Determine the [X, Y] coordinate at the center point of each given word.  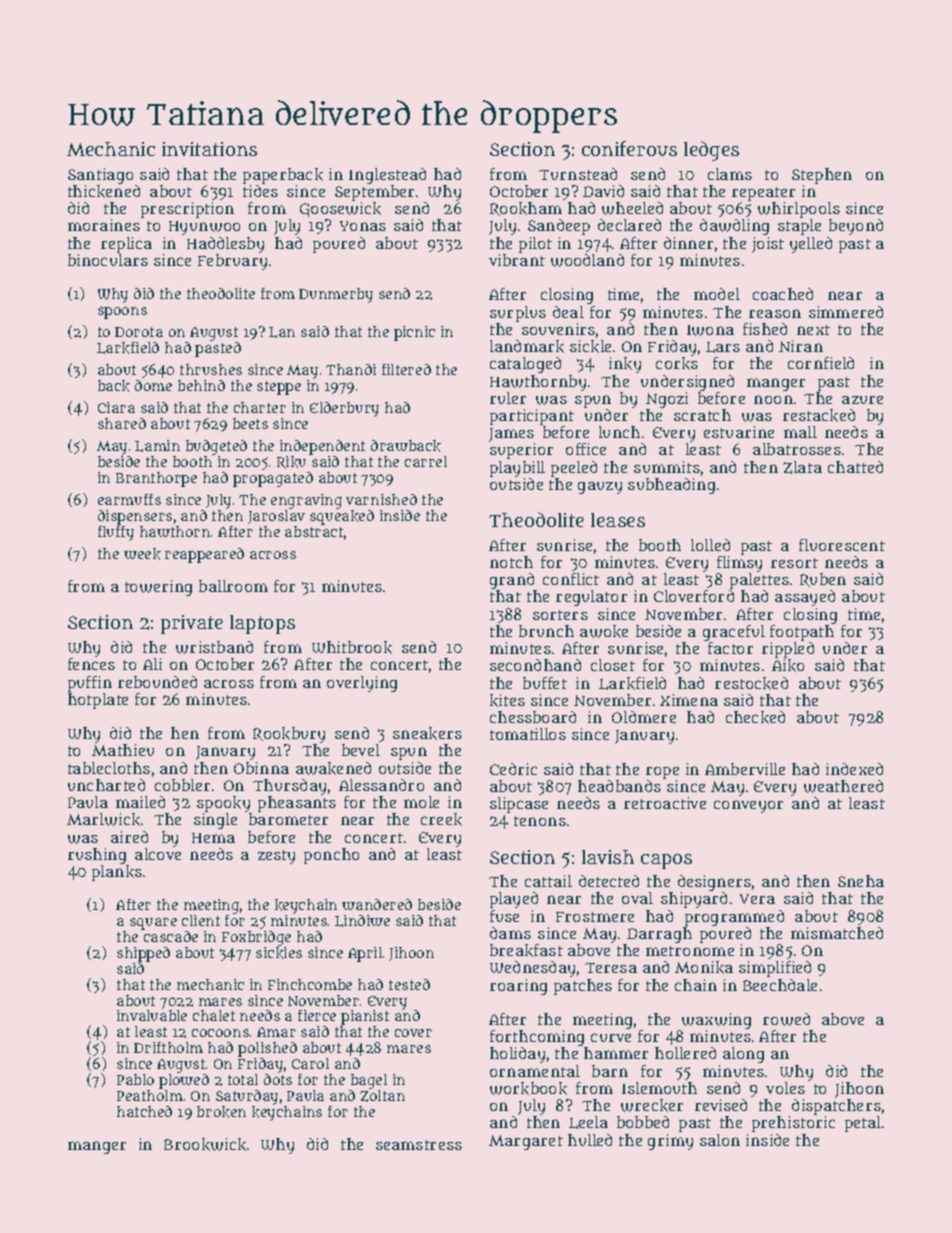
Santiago [100, 176]
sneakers [427, 733]
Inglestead [387, 176]
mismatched [837, 933]
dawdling [734, 227]
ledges [711, 151]
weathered [843, 786]
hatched [144, 1111]
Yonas [363, 226]
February [232, 262]
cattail [548, 881]
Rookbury [289, 735]
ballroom [233, 586]
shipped [143, 954]
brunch [546, 631]
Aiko [788, 665]
